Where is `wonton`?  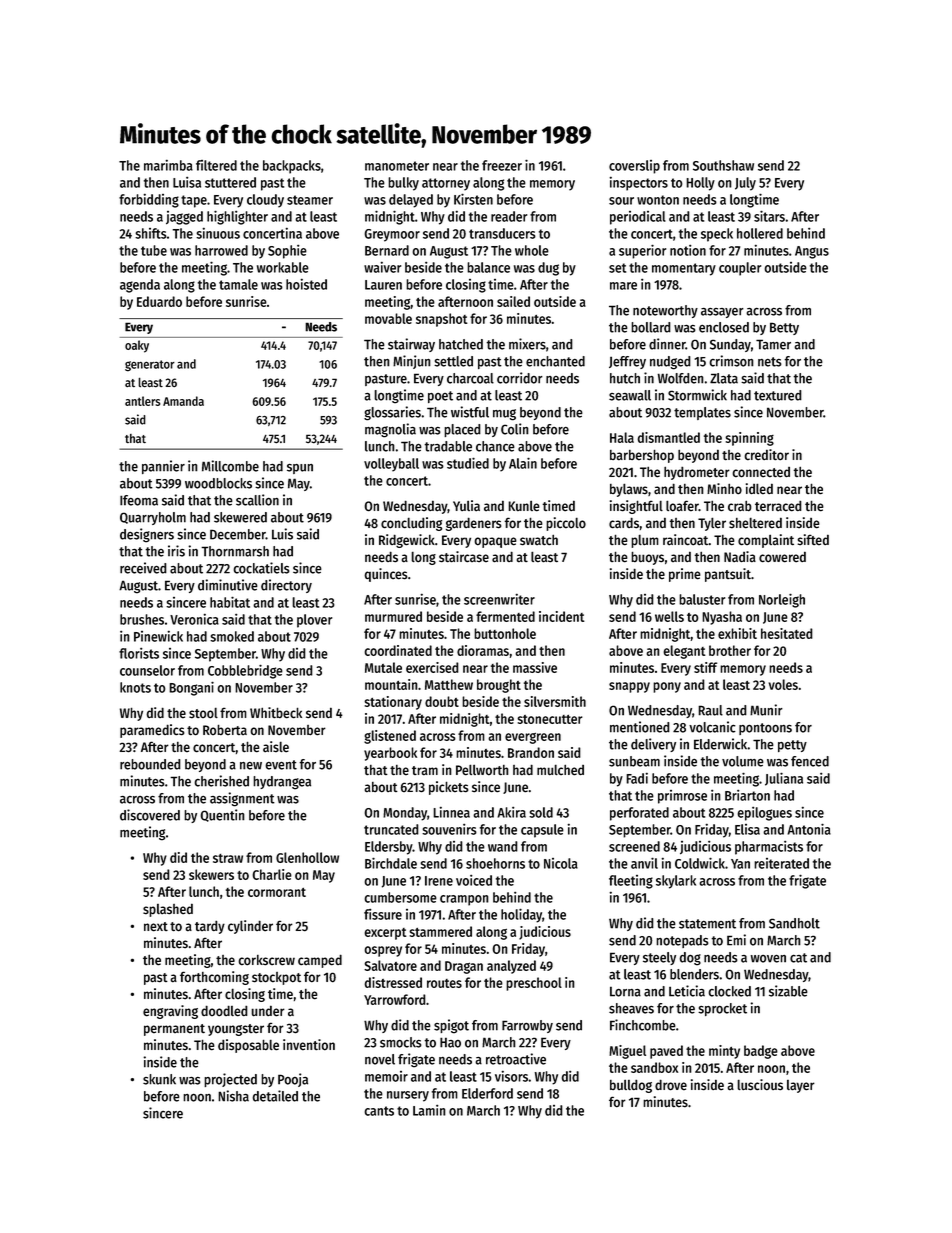 wonton is located at coordinates (658, 200).
